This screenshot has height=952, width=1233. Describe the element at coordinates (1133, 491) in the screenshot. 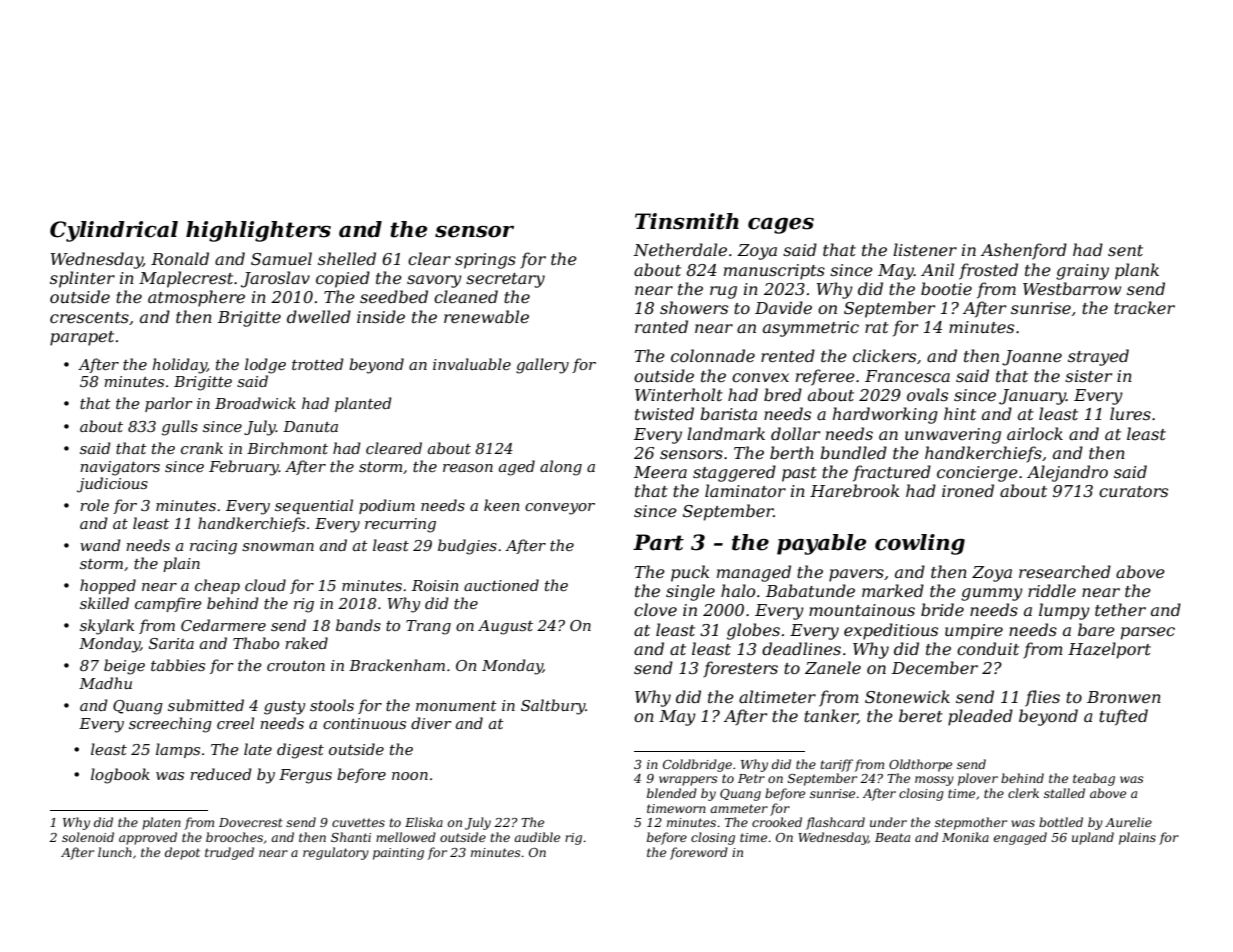

I see `curators` at that location.
